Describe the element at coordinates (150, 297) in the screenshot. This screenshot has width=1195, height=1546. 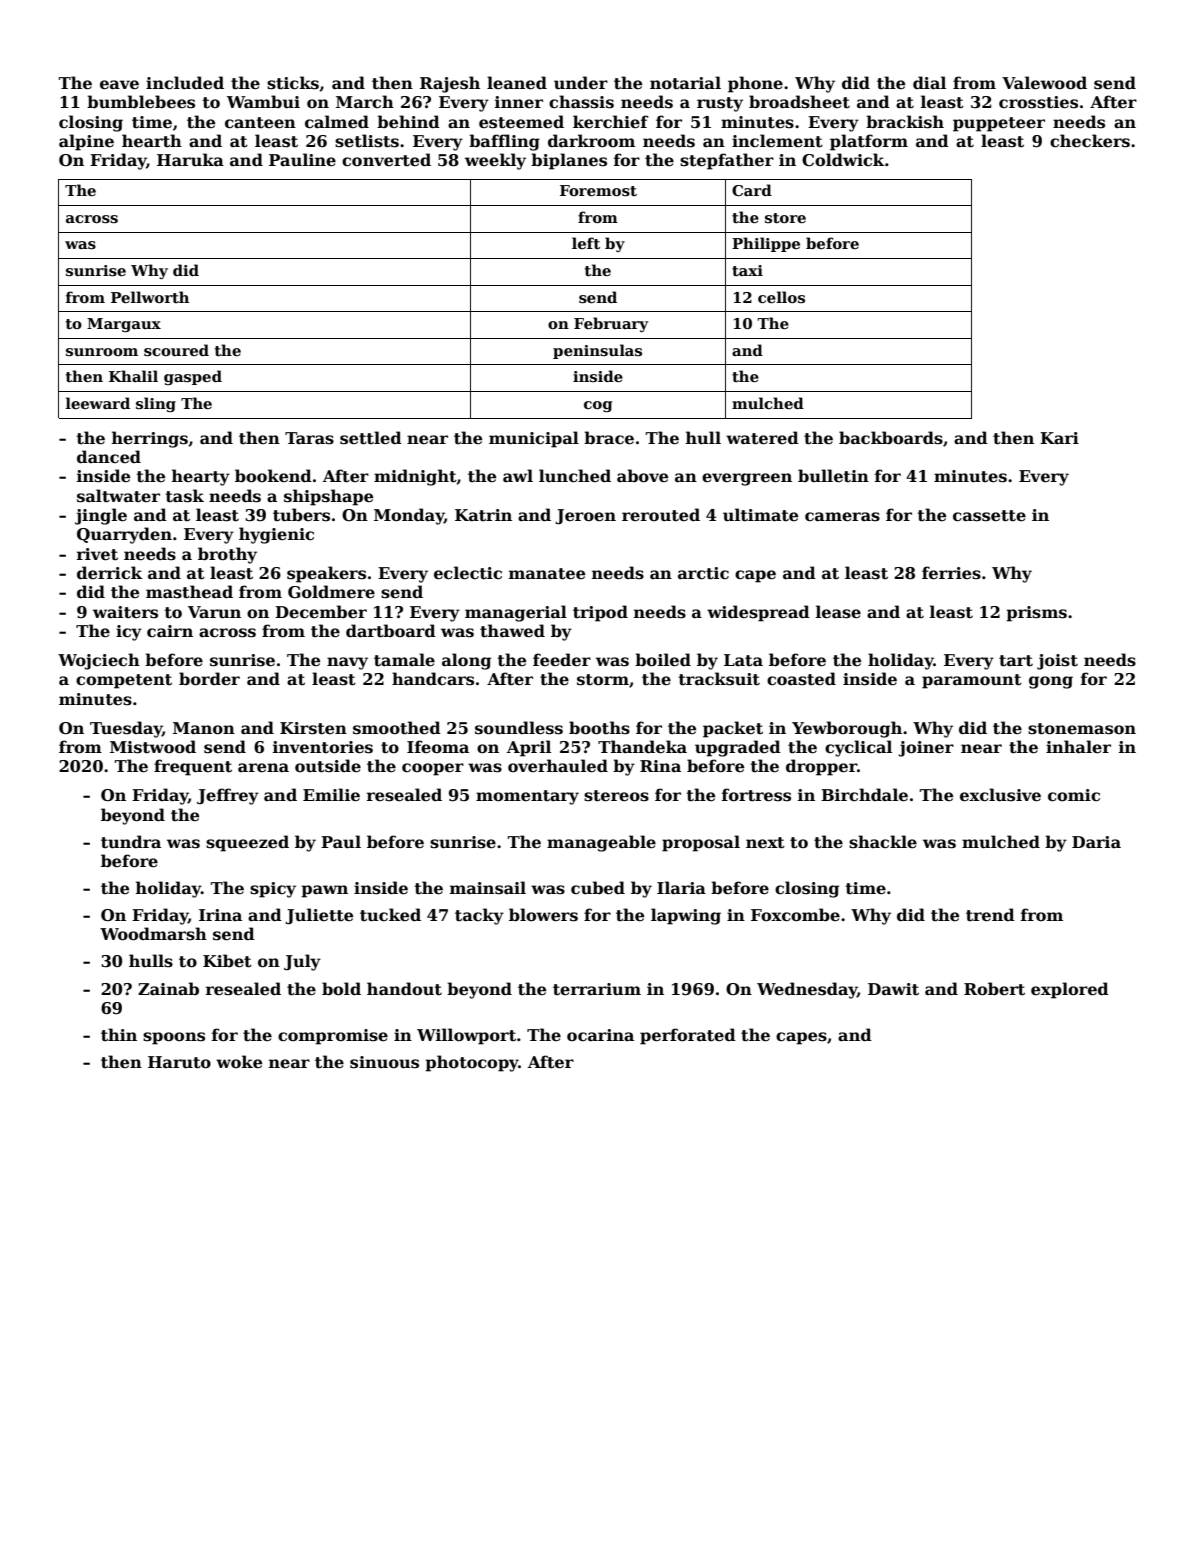
I see `Pellworth` at that location.
